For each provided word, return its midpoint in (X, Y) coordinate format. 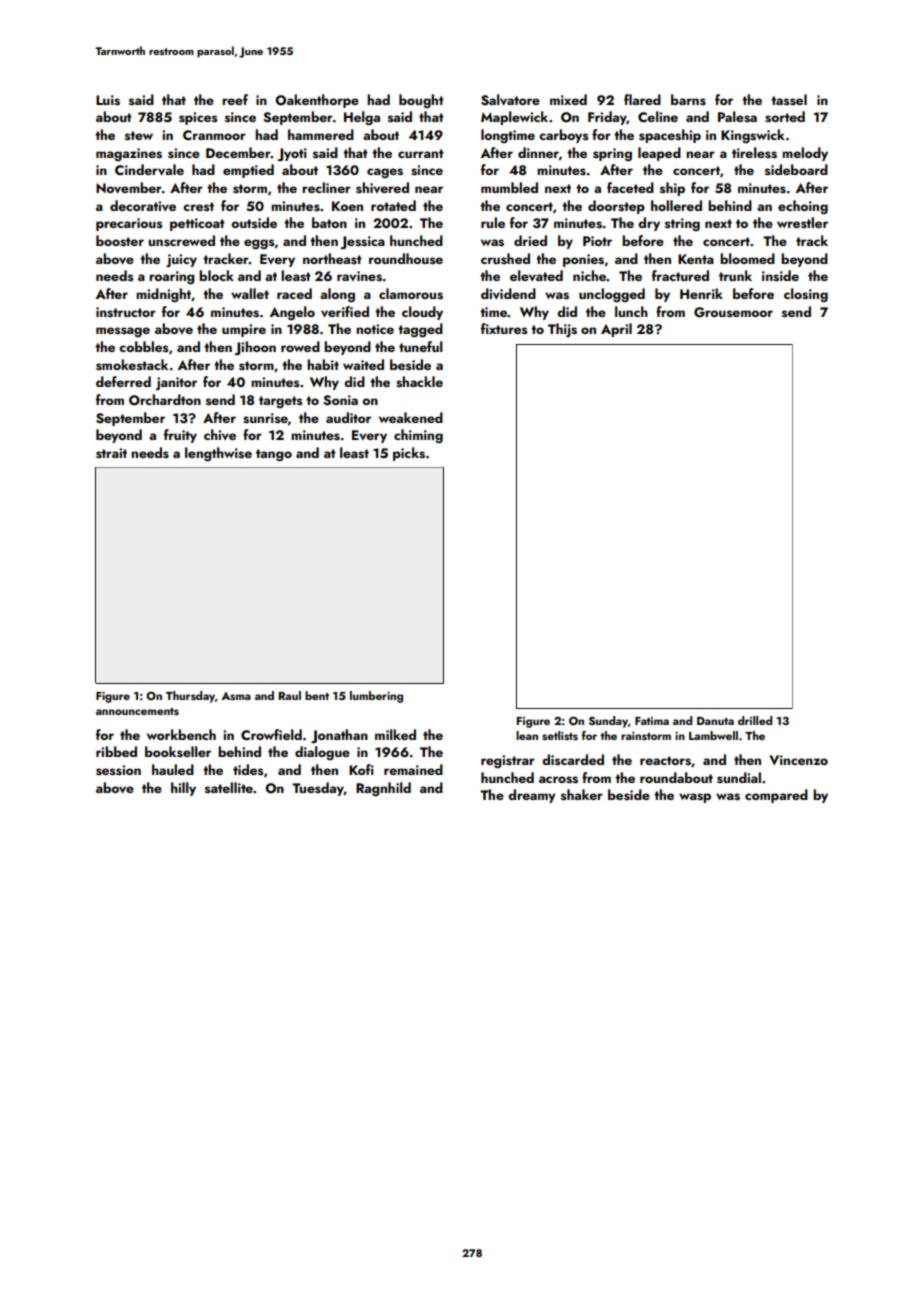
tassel (789, 100)
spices (198, 118)
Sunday (608, 722)
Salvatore (510, 100)
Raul (290, 695)
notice (375, 329)
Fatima (652, 721)
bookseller (178, 752)
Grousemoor (733, 312)
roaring (172, 278)
